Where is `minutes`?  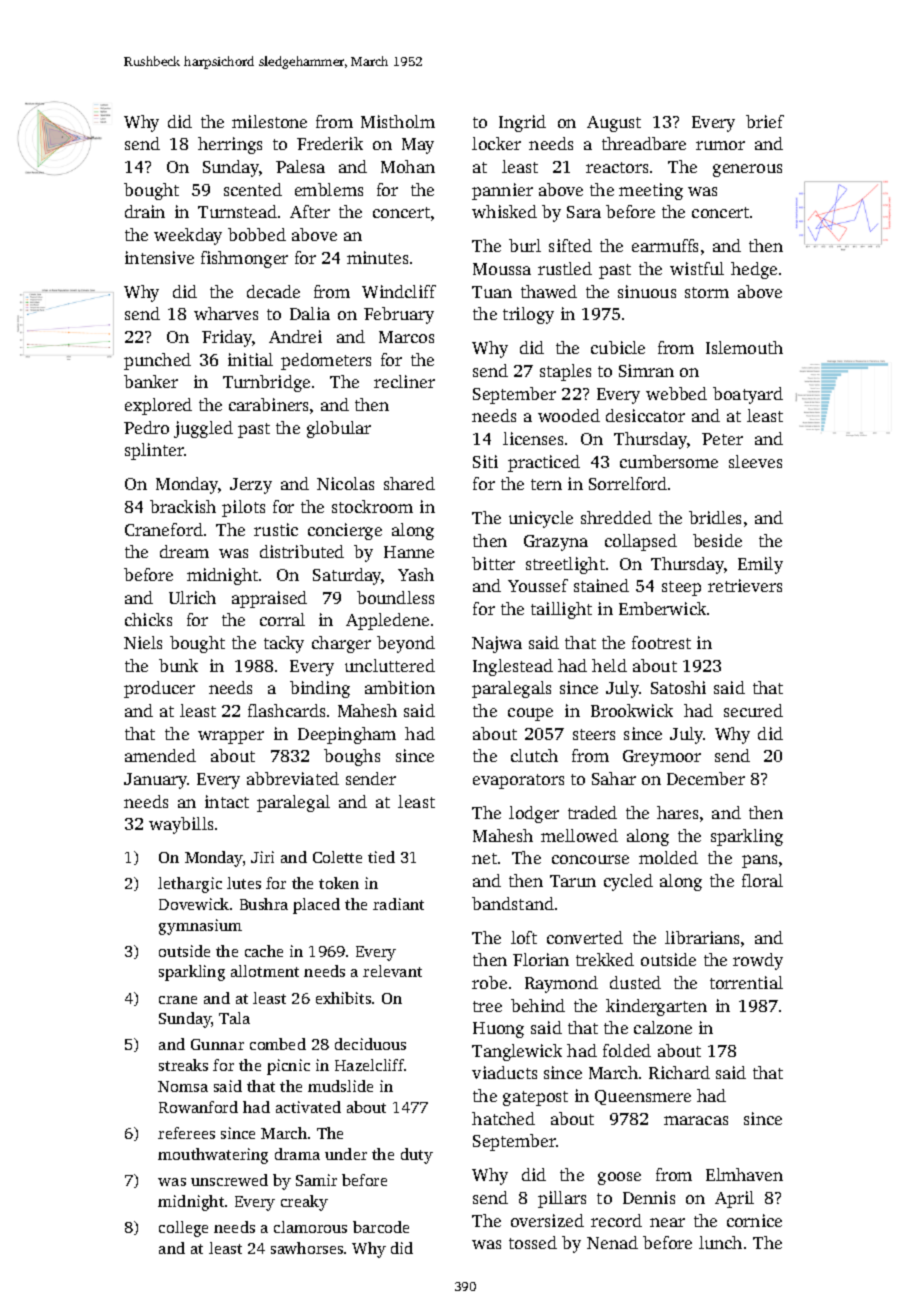 minutes is located at coordinates (377, 257).
